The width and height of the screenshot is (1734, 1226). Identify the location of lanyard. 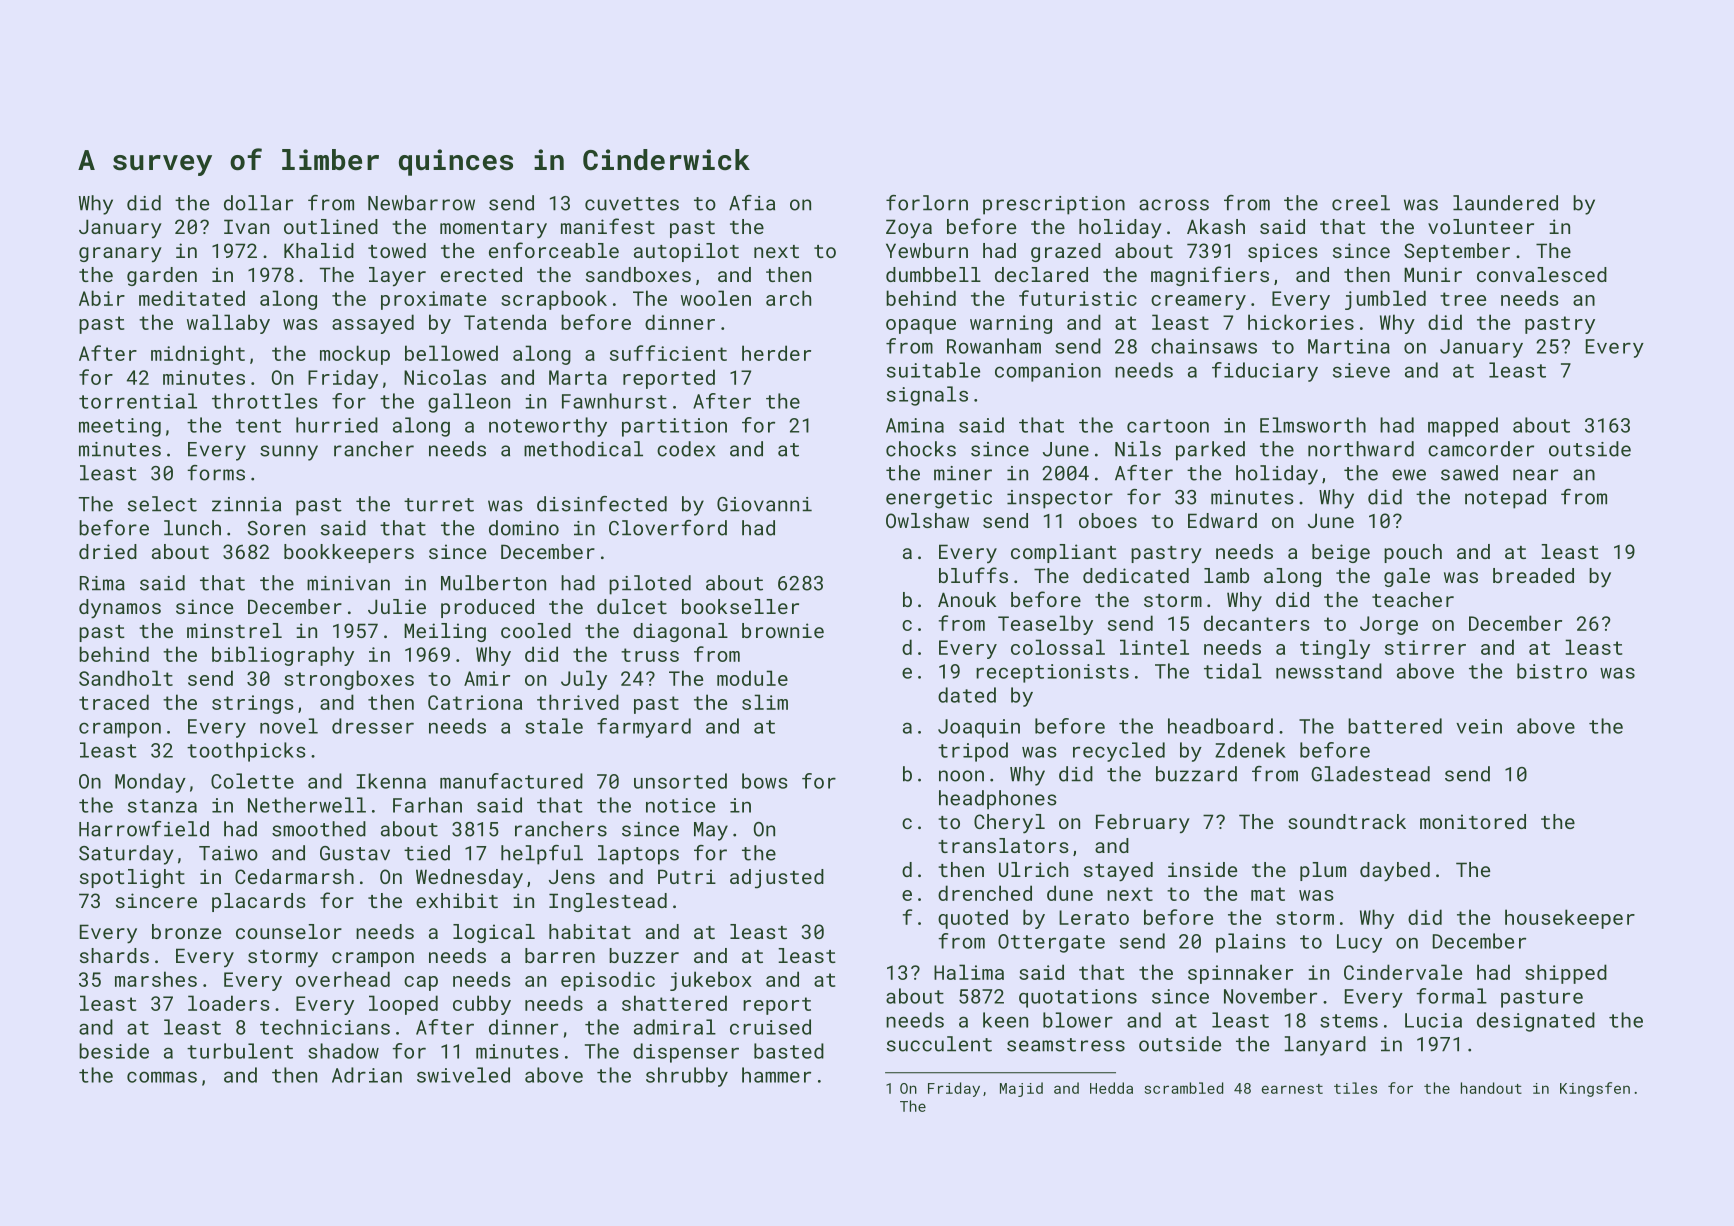
(1325, 1046).
